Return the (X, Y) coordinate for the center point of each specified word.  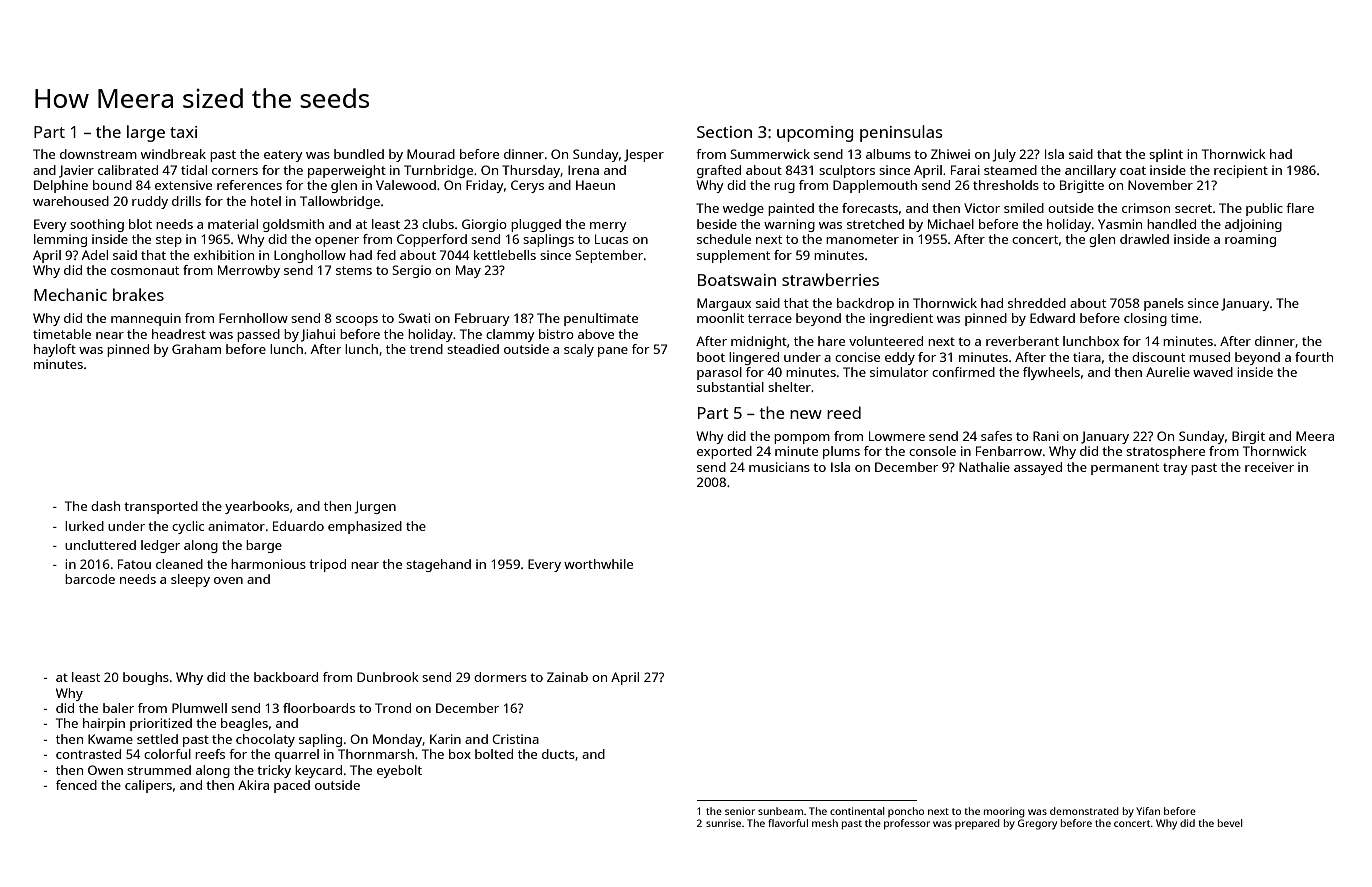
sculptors (847, 171)
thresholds (1006, 185)
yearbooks (257, 507)
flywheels (1051, 373)
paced (292, 786)
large (146, 133)
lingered (754, 358)
